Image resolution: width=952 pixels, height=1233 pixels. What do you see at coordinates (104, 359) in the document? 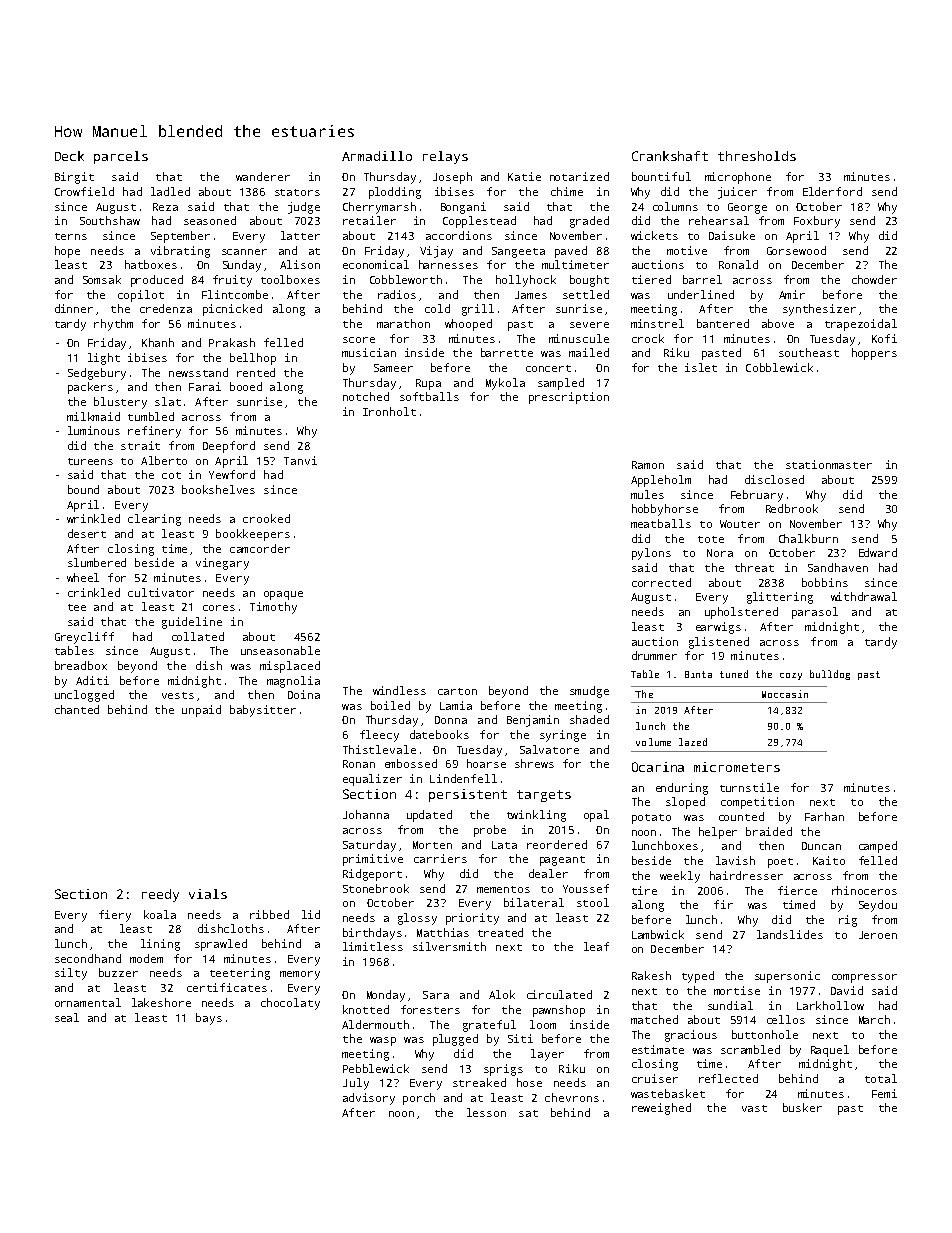
I see `light` at bounding box center [104, 359].
